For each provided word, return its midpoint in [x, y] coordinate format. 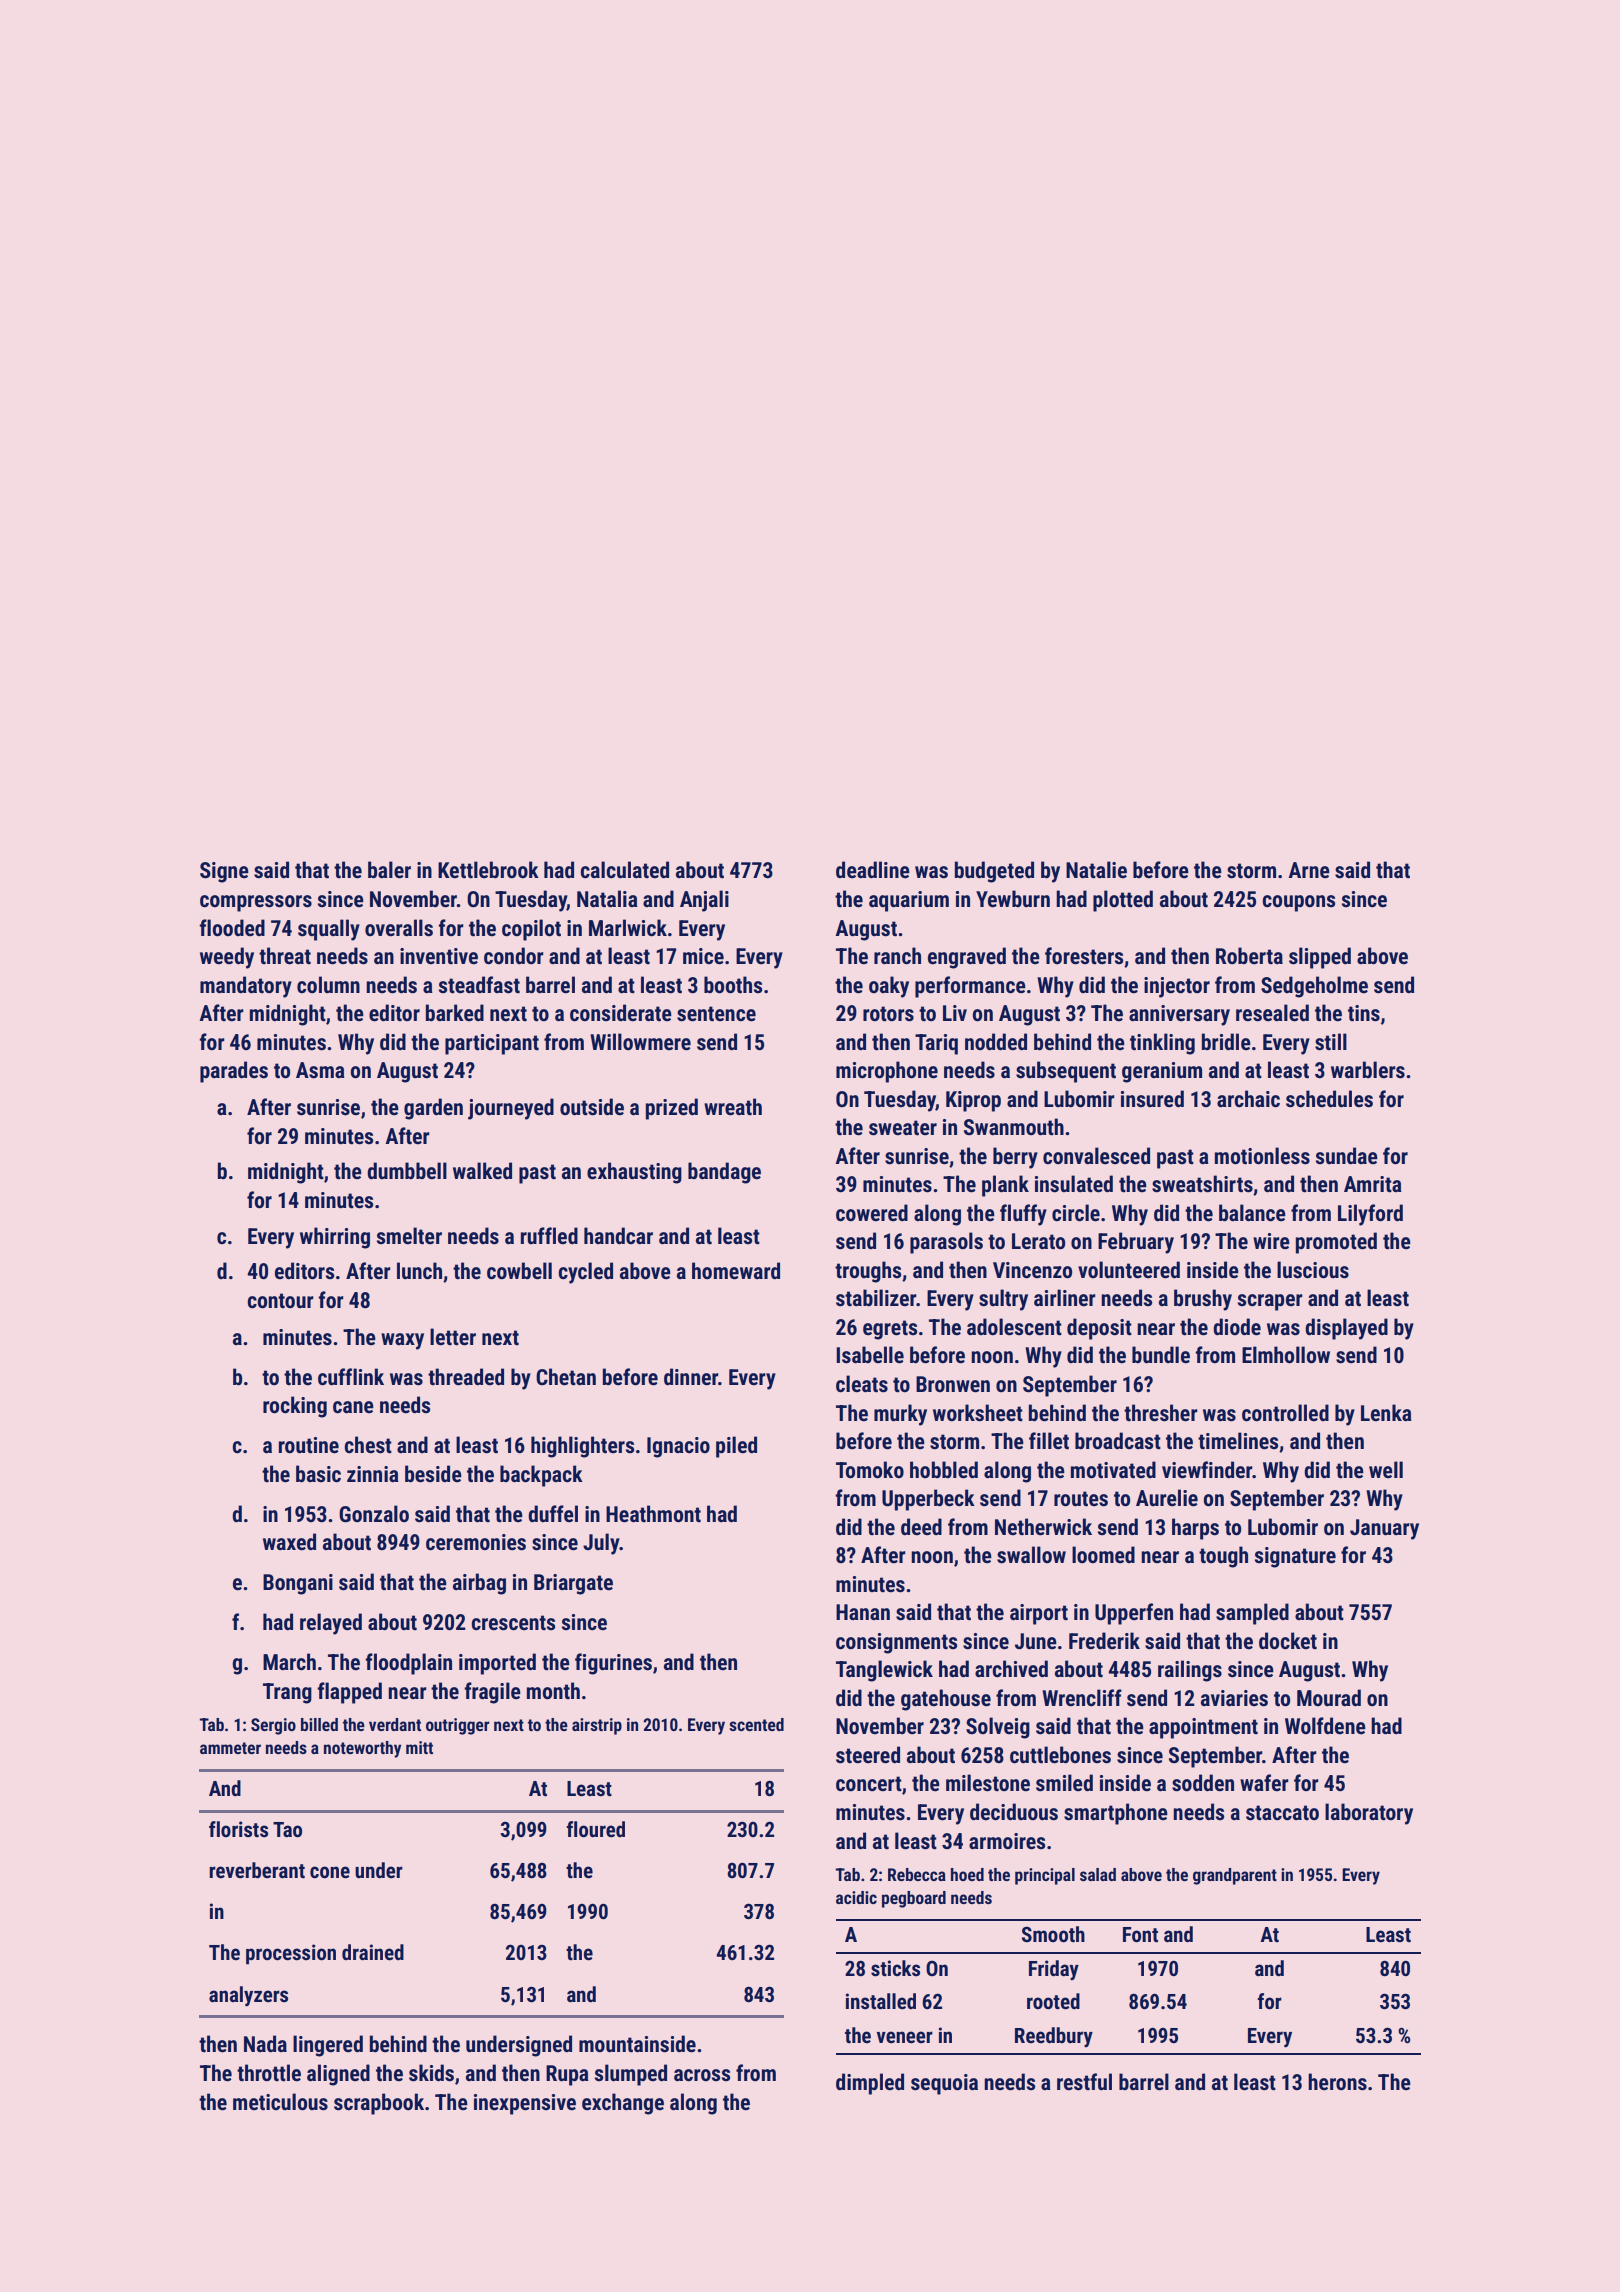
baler [389, 870]
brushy [1203, 1300]
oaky [889, 987]
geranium [1162, 1072]
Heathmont [653, 1514]
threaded [466, 1377]
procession [291, 1954]
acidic [856, 1897]
